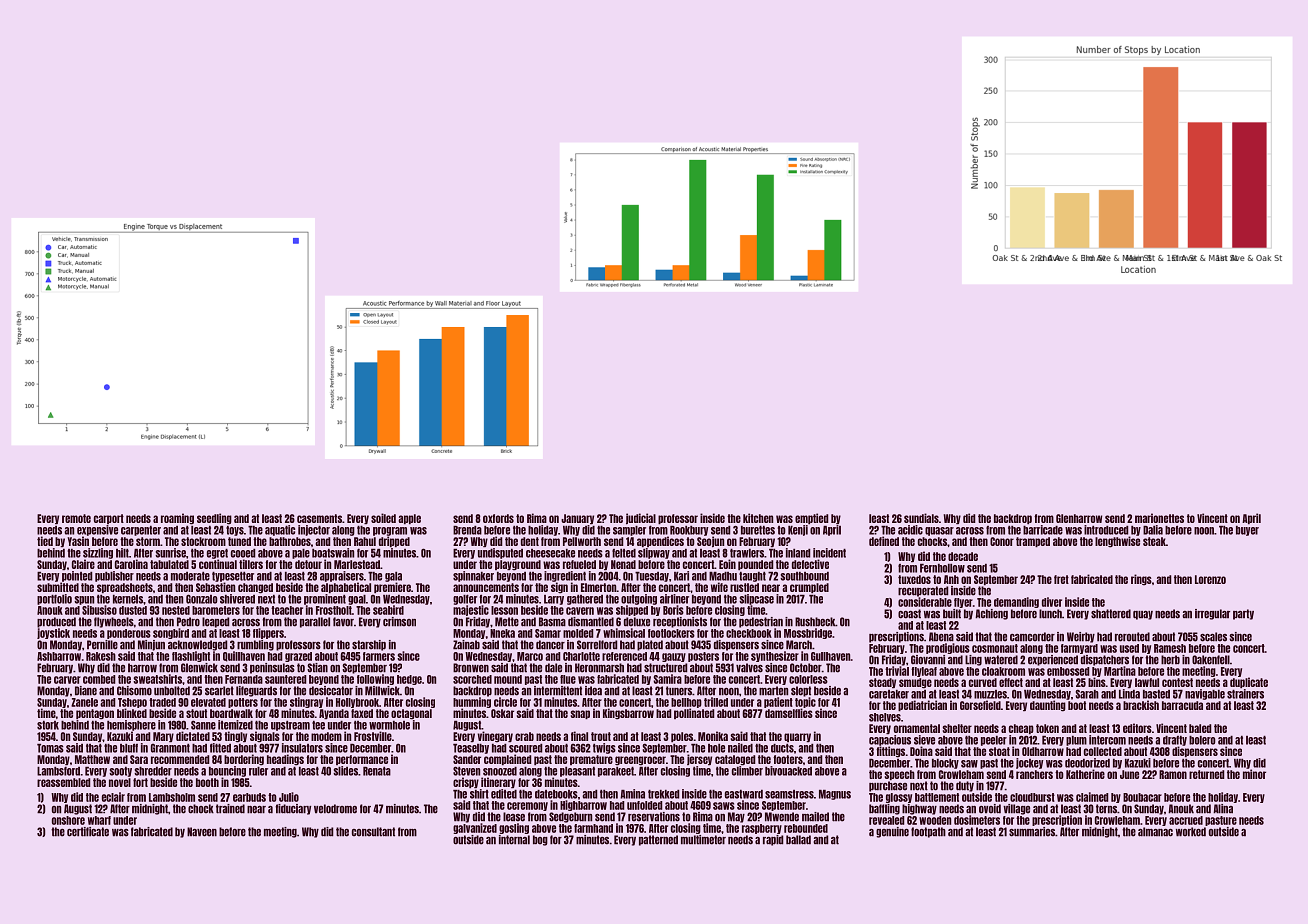 This page has width=1308, height=924. Describe the element at coordinates (773, 840) in the page. I see `rapid` at that location.
